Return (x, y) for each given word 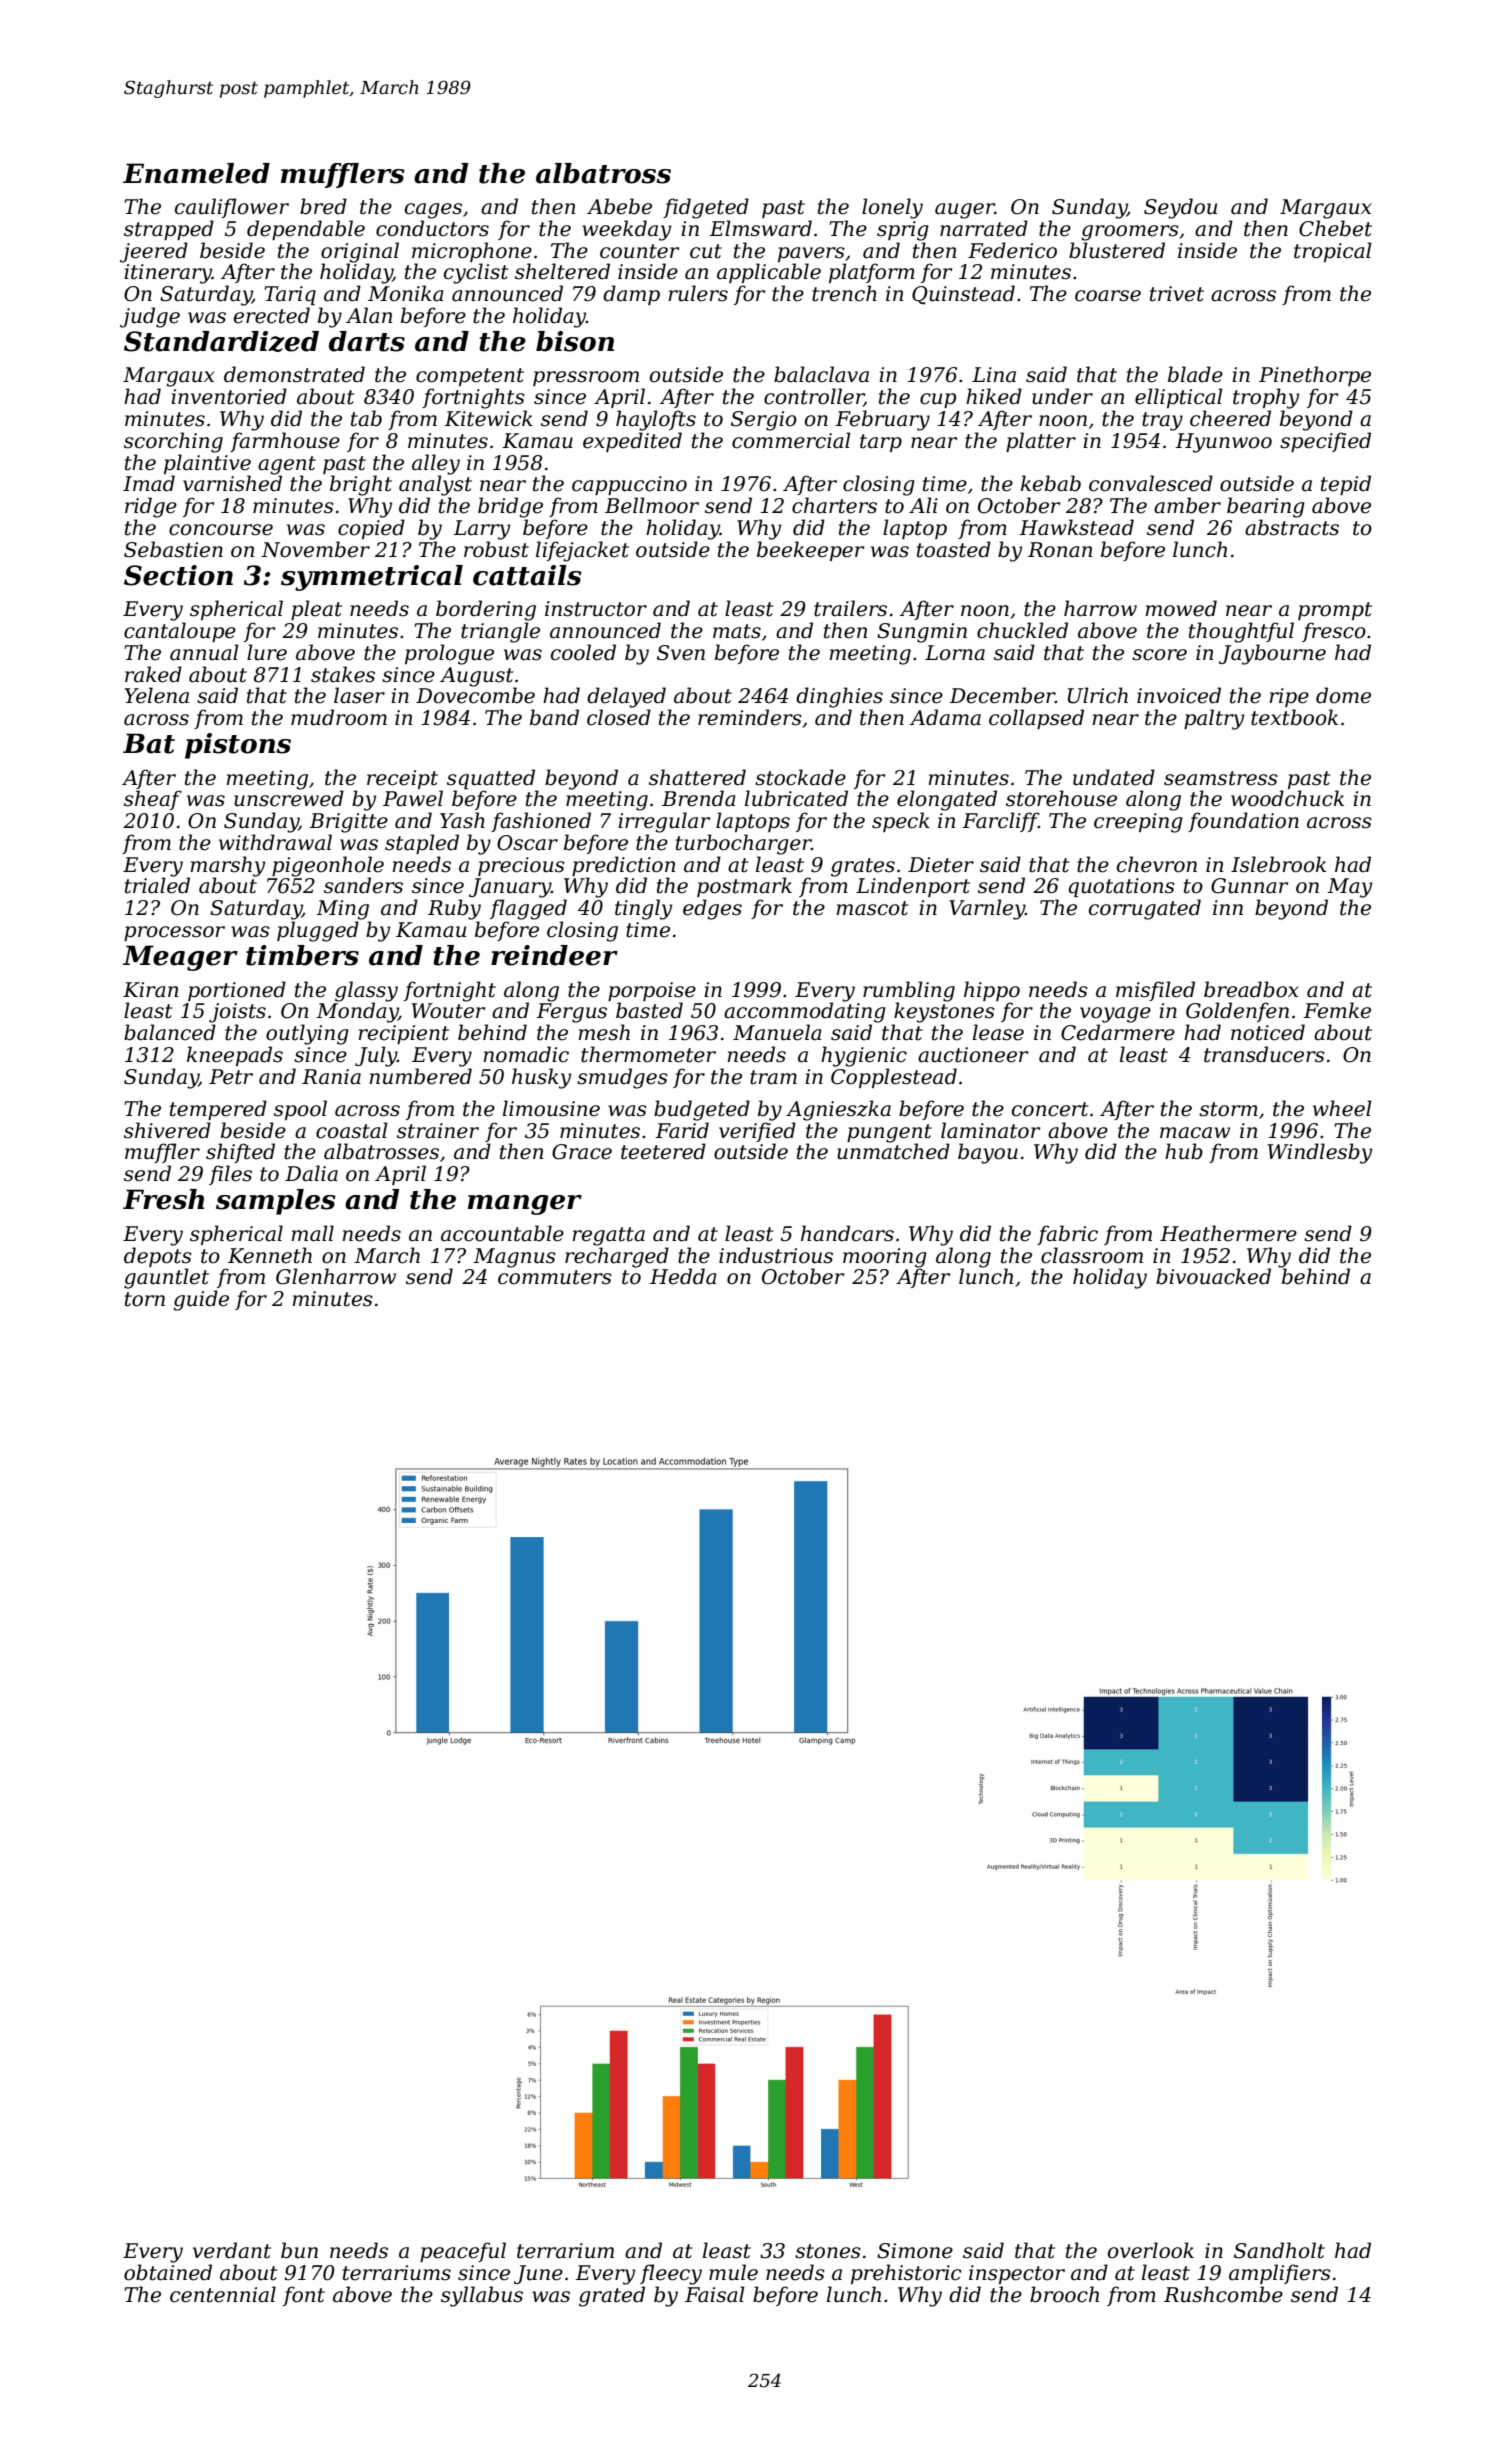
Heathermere (1228, 1233)
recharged (617, 1257)
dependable (306, 230)
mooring (885, 1258)
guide (201, 1300)
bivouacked (1213, 1276)
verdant (232, 2250)
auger (965, 211)
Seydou (1180, 208)
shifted (240, 1153)
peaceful (463, 2252)
